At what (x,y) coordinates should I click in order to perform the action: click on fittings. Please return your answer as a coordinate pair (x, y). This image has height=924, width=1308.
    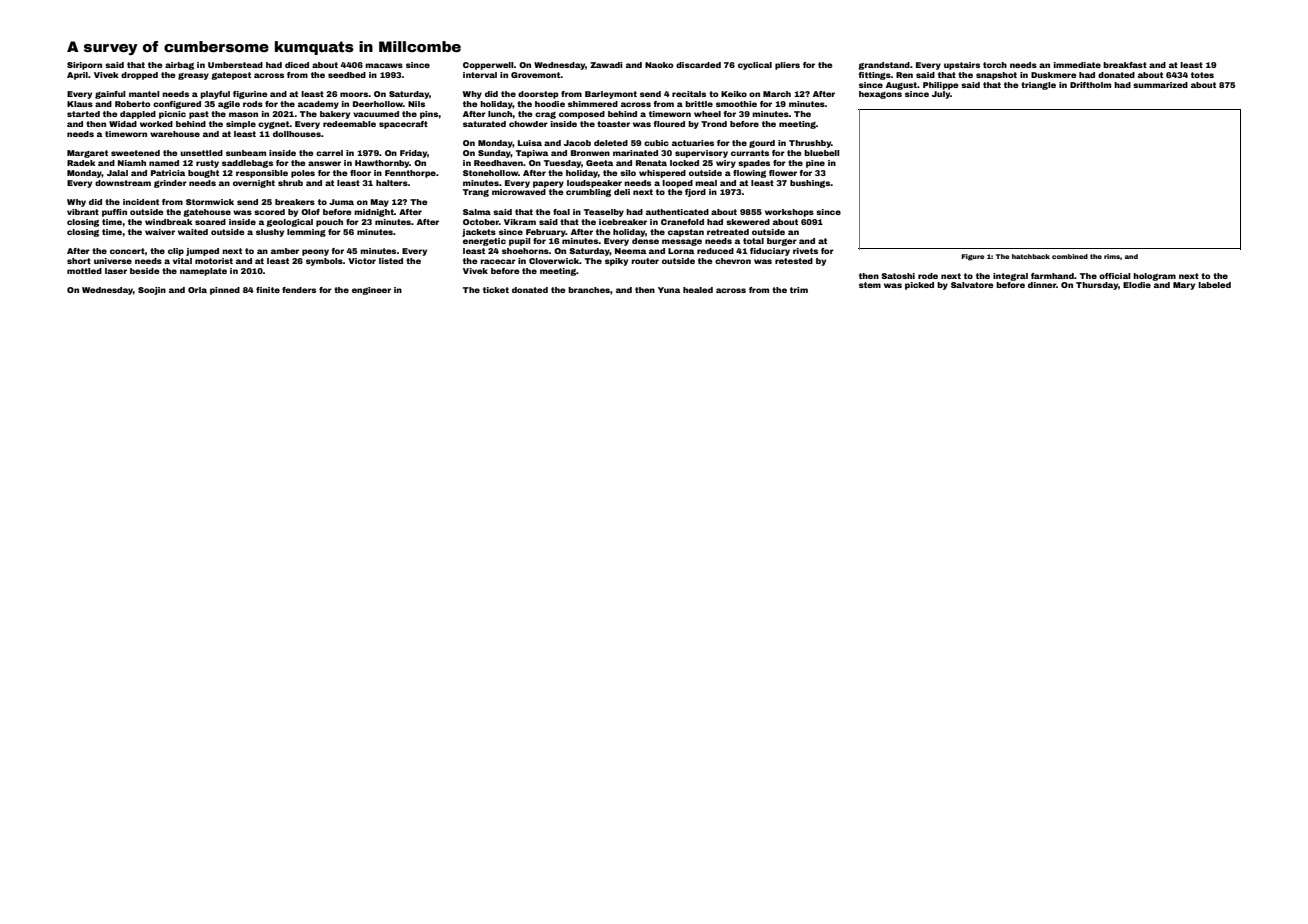
    Looking at the image, I should click on (874, 76).
